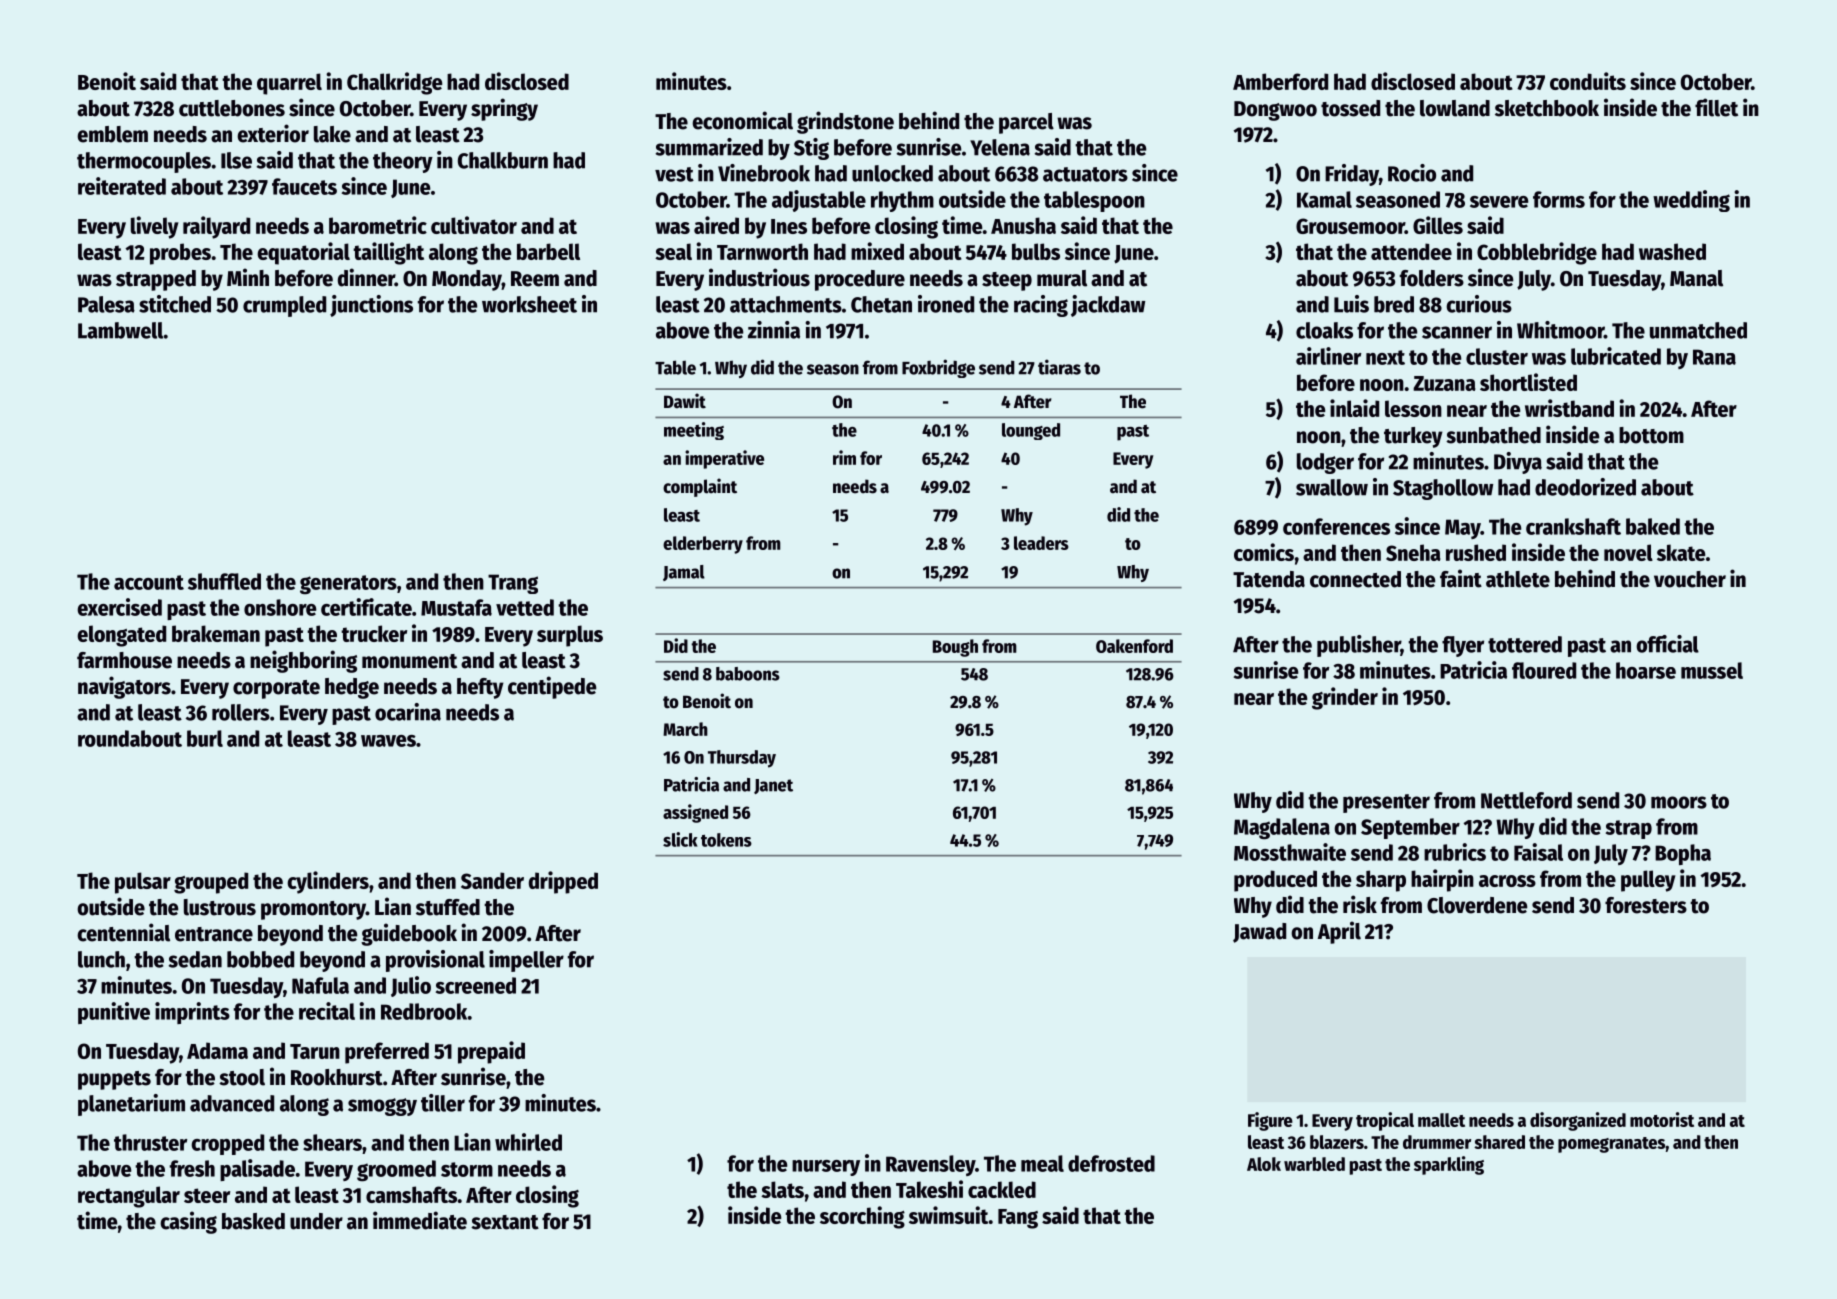  What do you see at coordinates (1683, 854) in the screenshot?
I see `Bopha` at bounding box center [1683, 854].
